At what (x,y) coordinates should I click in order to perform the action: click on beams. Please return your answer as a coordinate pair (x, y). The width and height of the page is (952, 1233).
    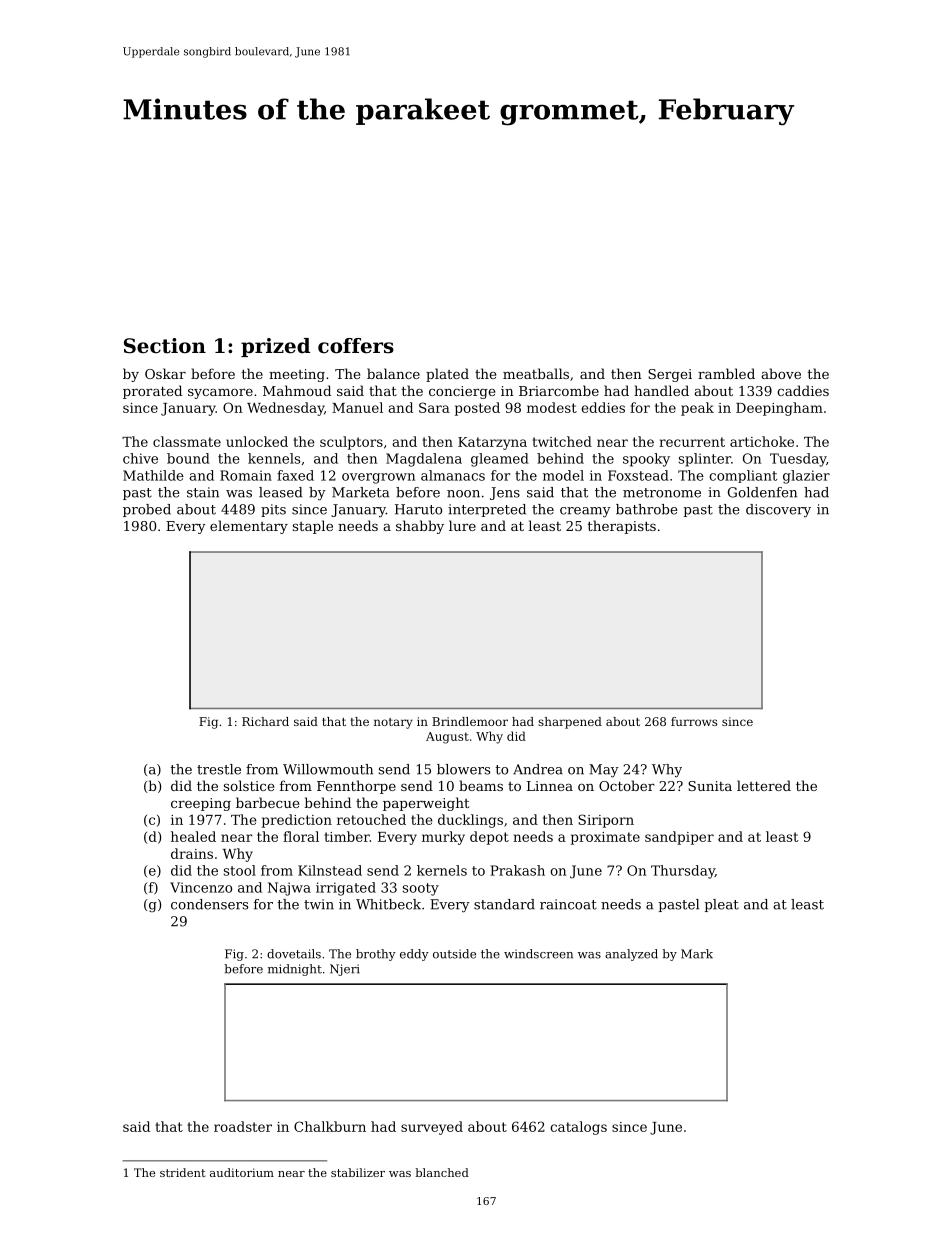
    Looking at the image, I should click on (481, 785).
